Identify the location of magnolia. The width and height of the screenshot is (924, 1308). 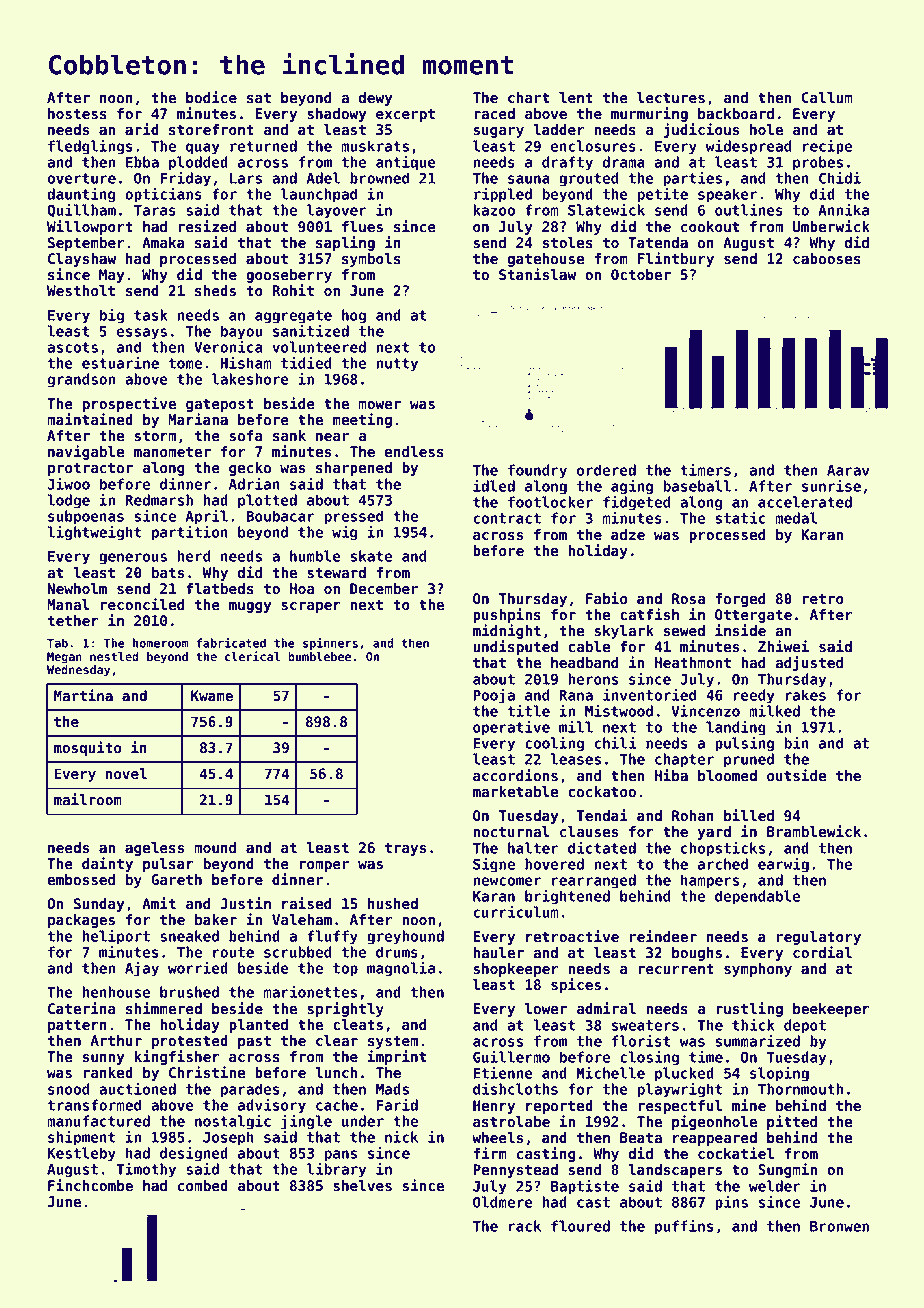
(401, 969).
